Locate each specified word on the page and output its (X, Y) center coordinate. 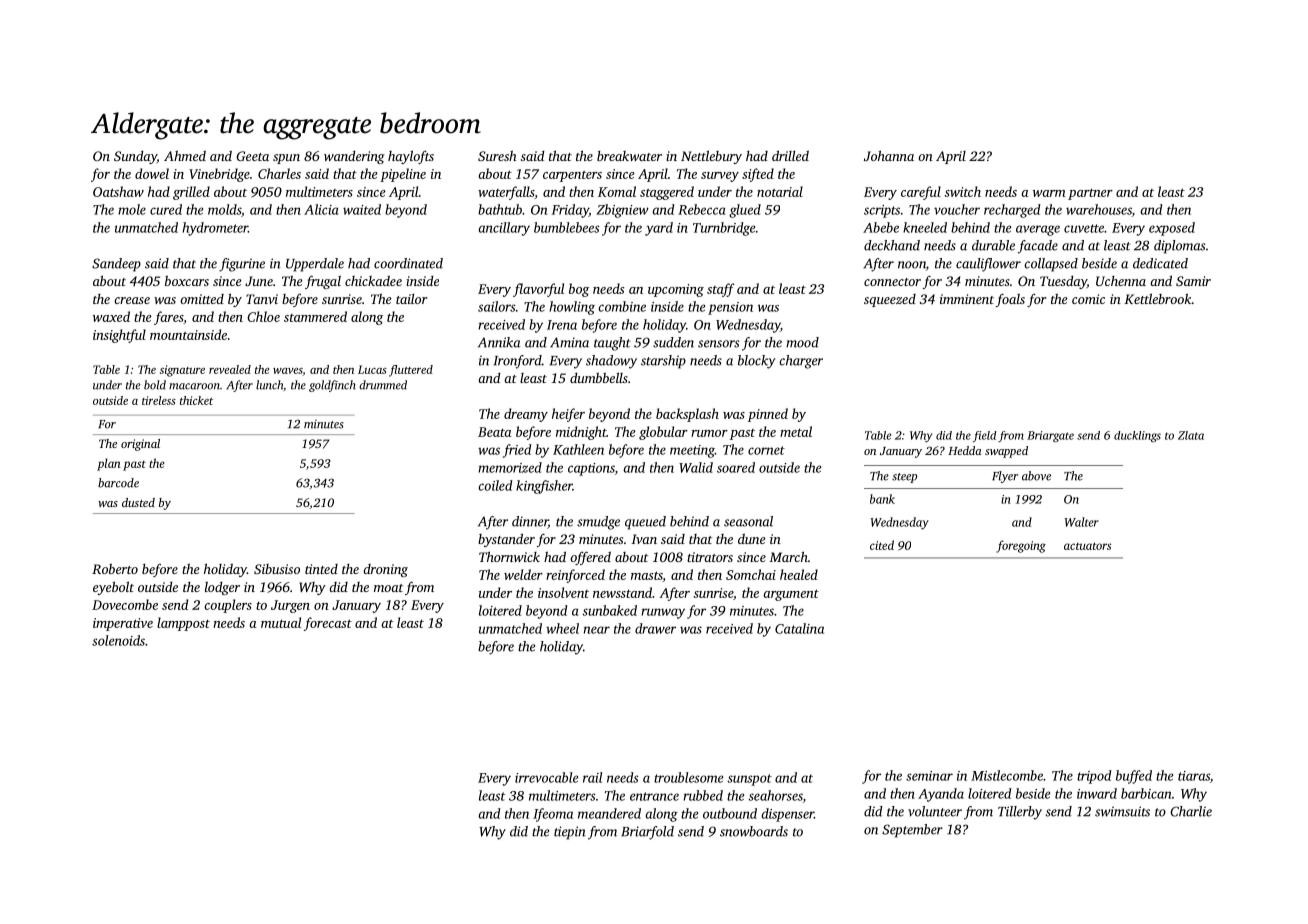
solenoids (118, 640)
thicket (196, 400)
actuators (1087, 546)
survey (720, 177)
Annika (499, 342)
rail (592, 777)
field (985, 436)
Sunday (135, 157)
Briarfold (647, 833)
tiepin (570, 833)
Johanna (889, 155)
